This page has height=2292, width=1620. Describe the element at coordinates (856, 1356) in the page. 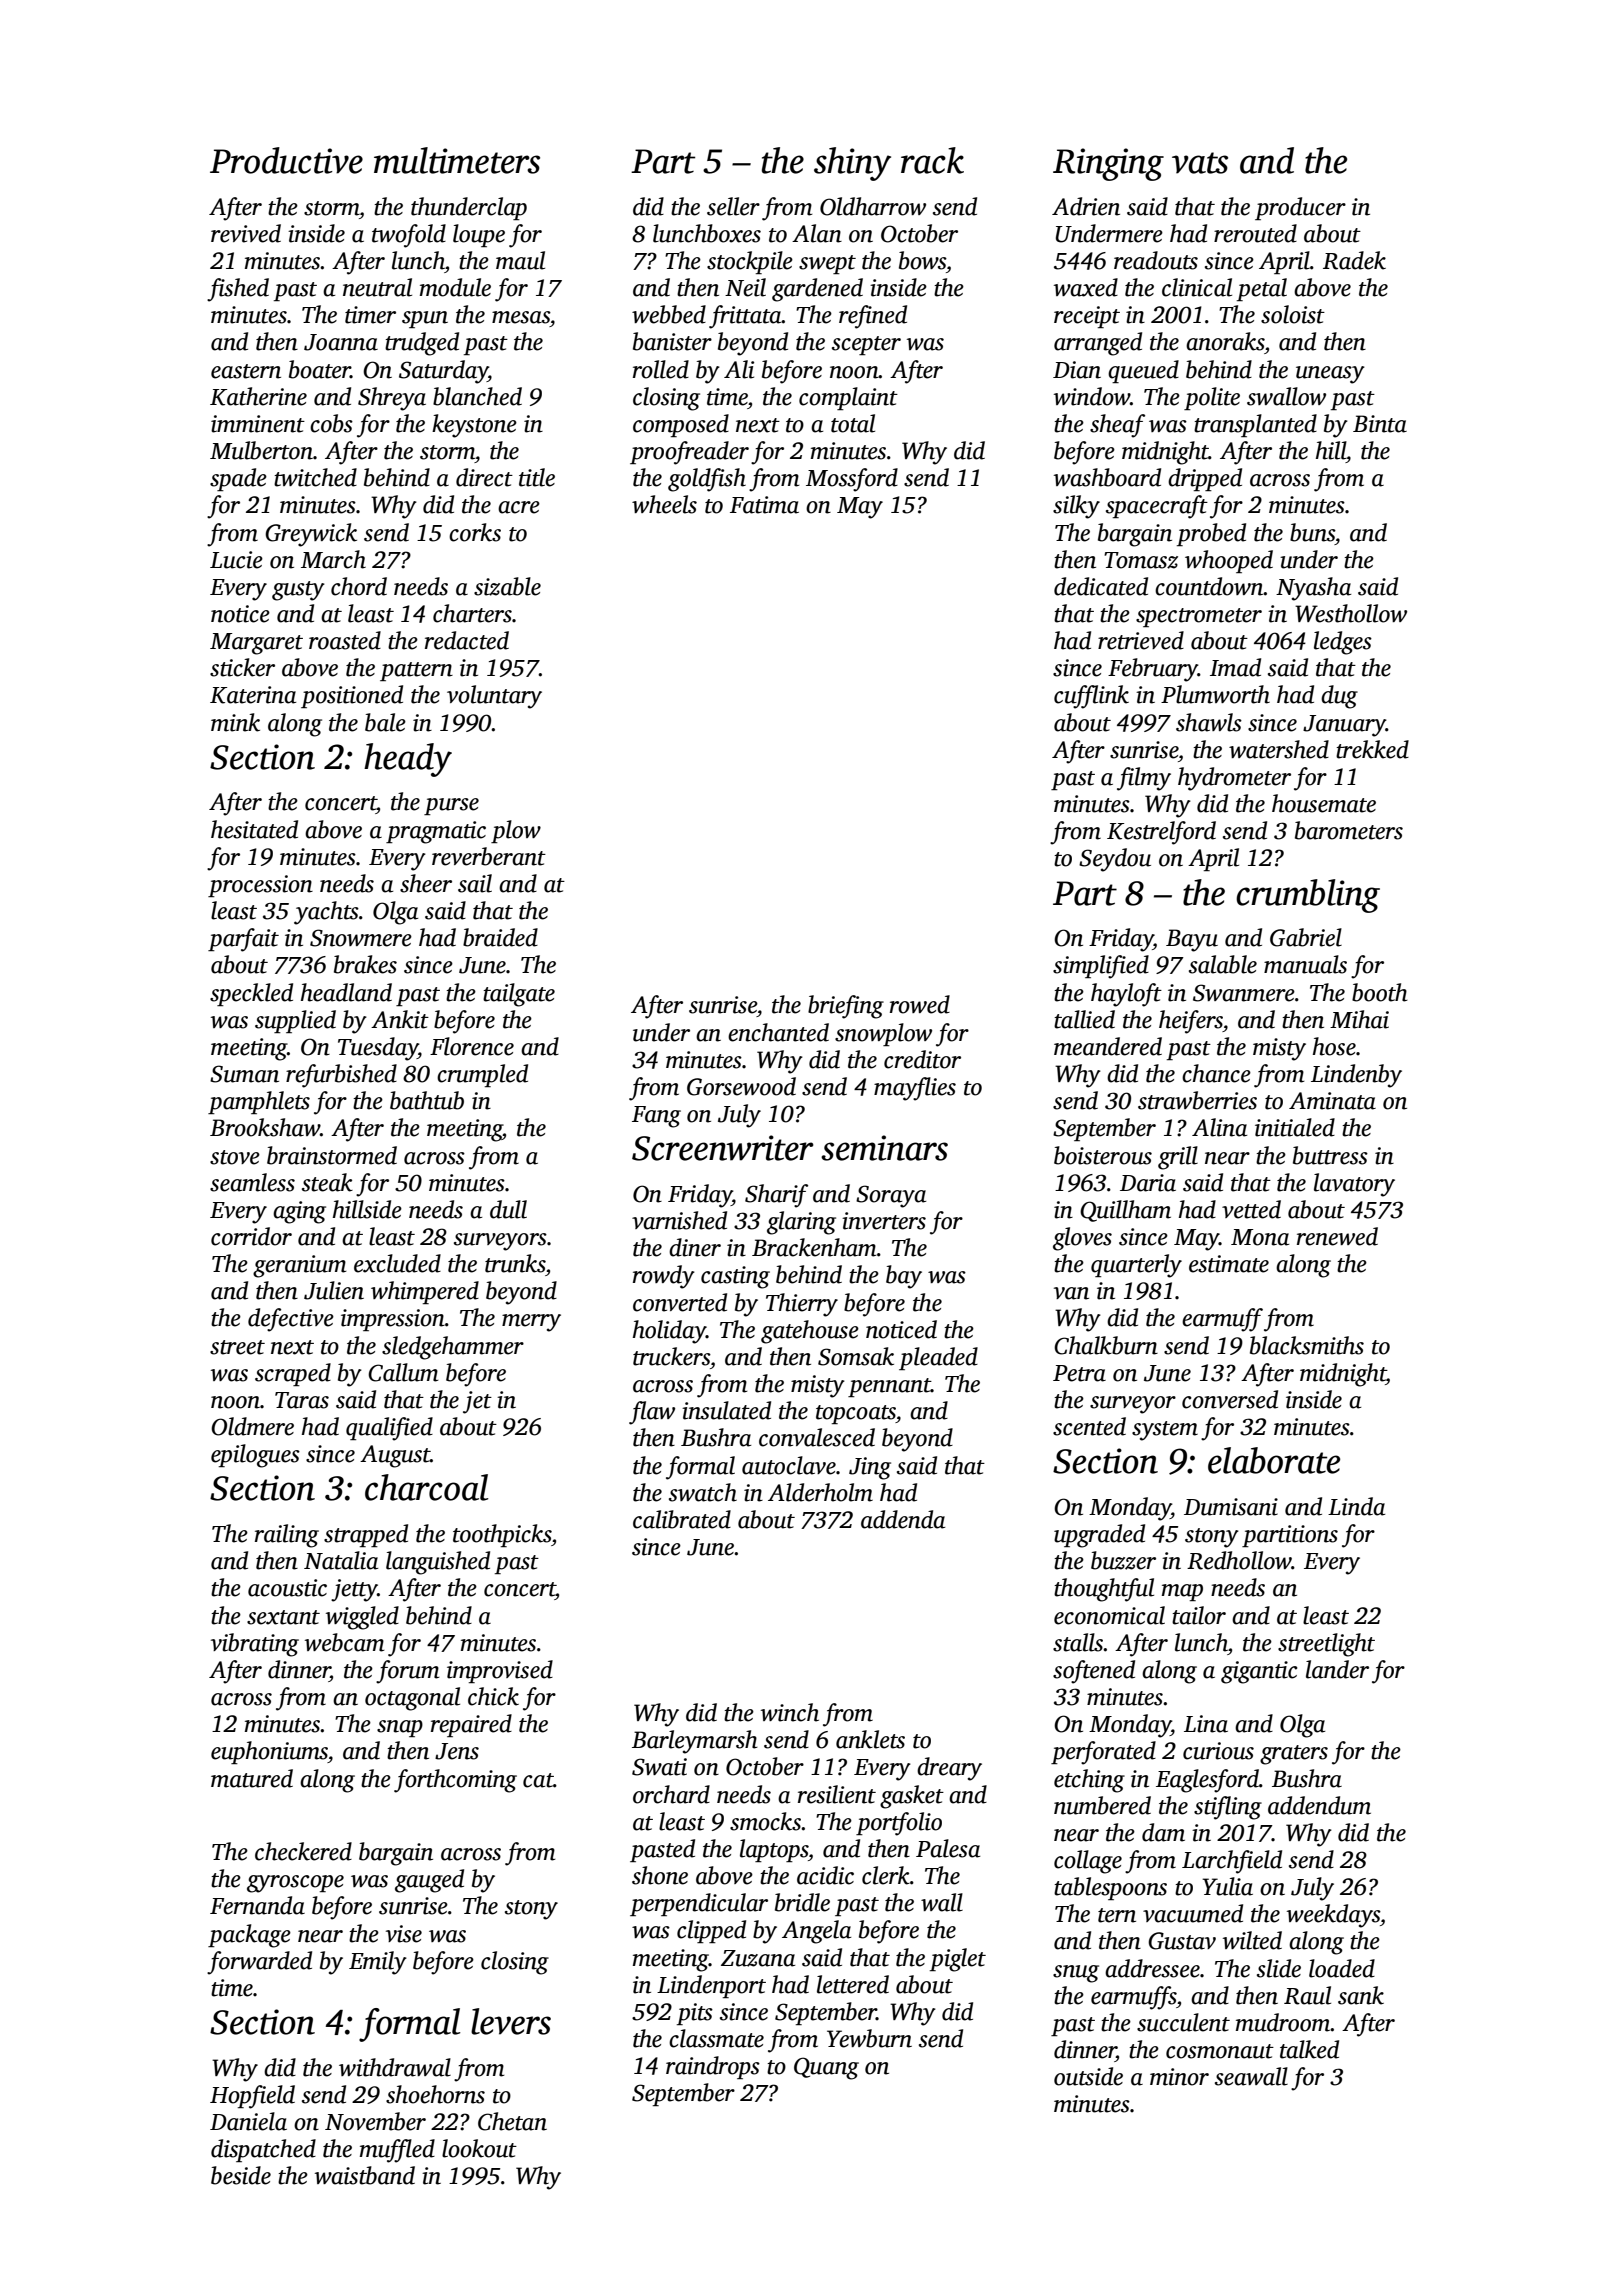

I see `Somsak` at that location.
